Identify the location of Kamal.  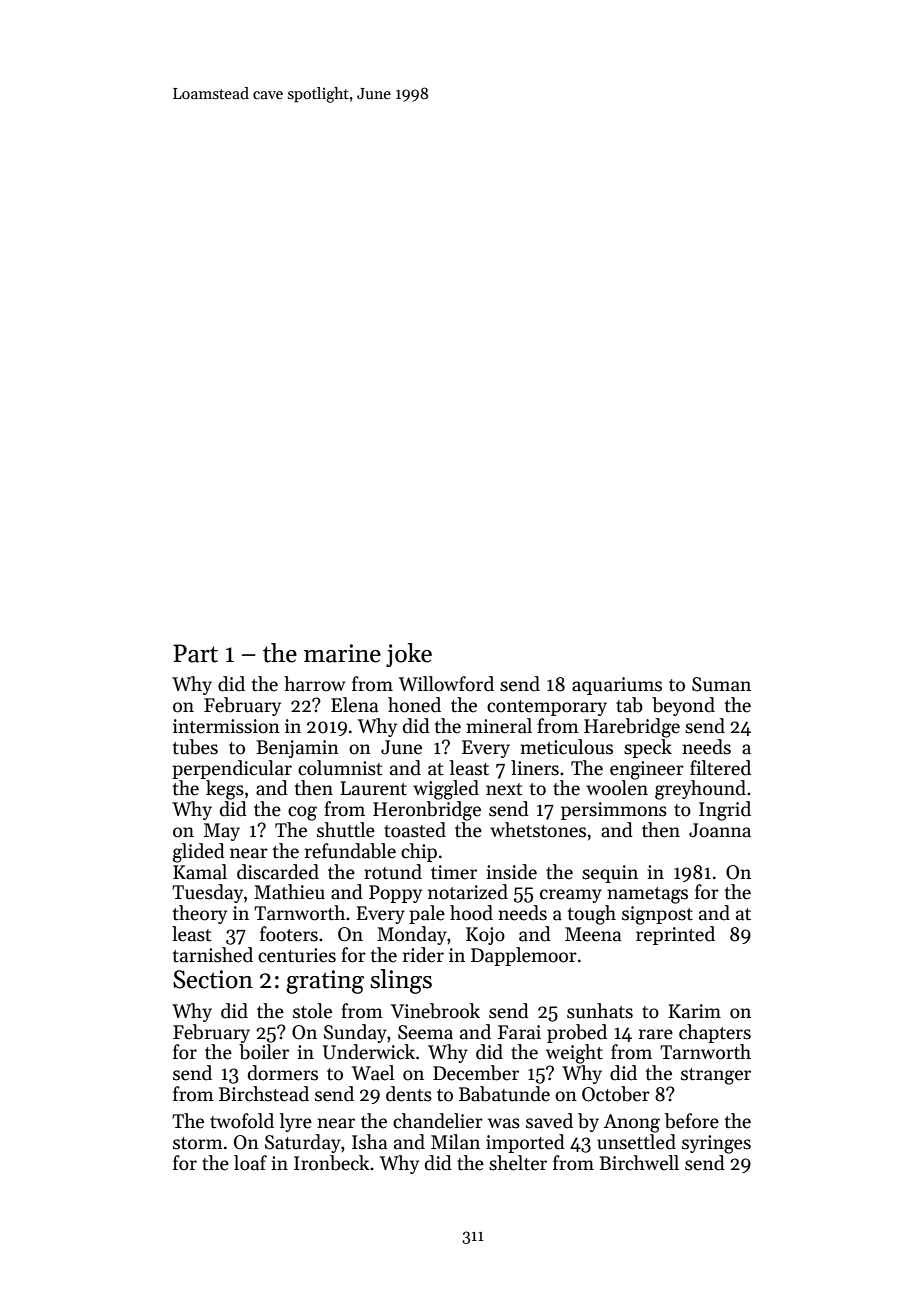
(200, 872).
